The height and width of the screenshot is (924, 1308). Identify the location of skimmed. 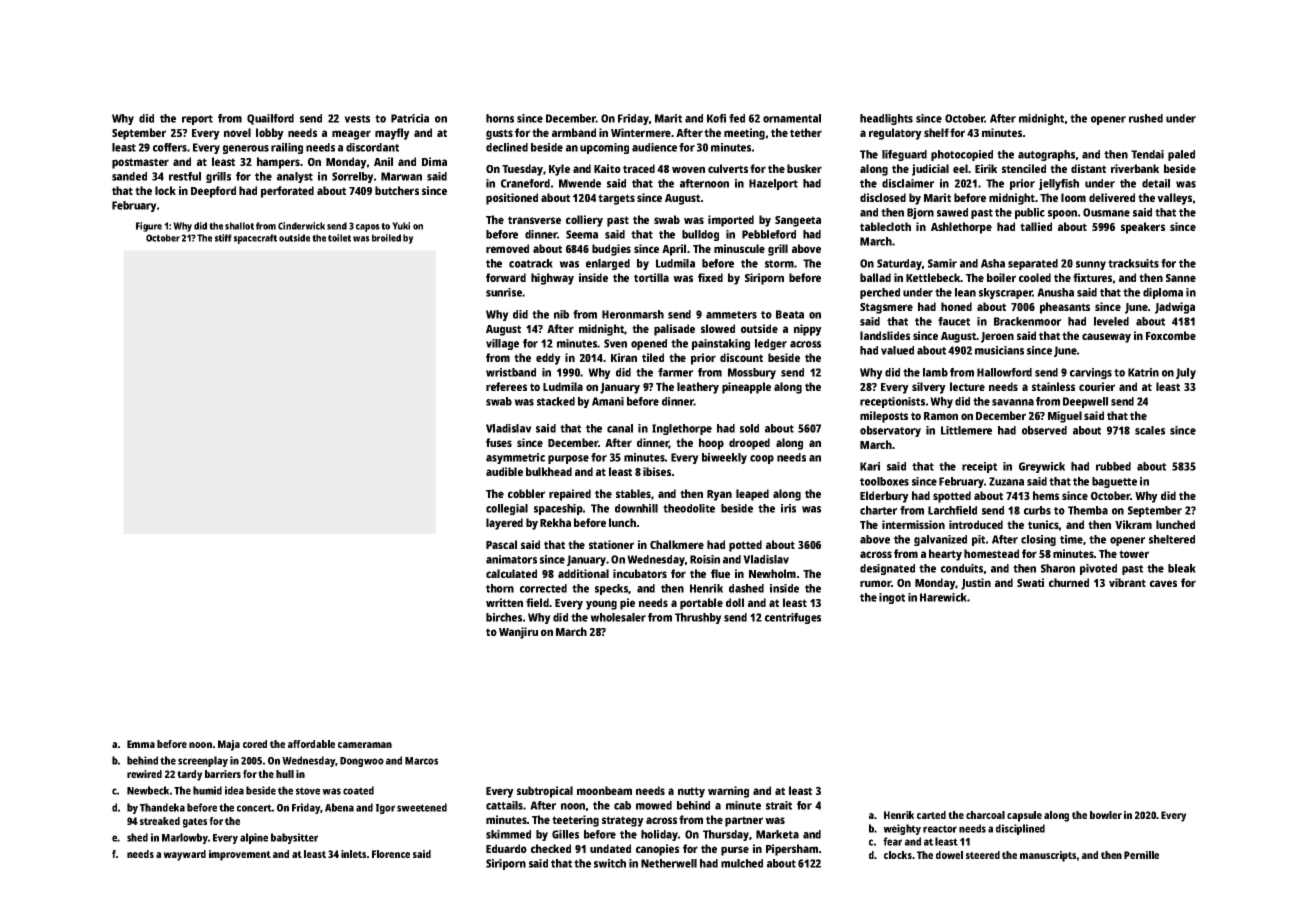
(508, 834).
